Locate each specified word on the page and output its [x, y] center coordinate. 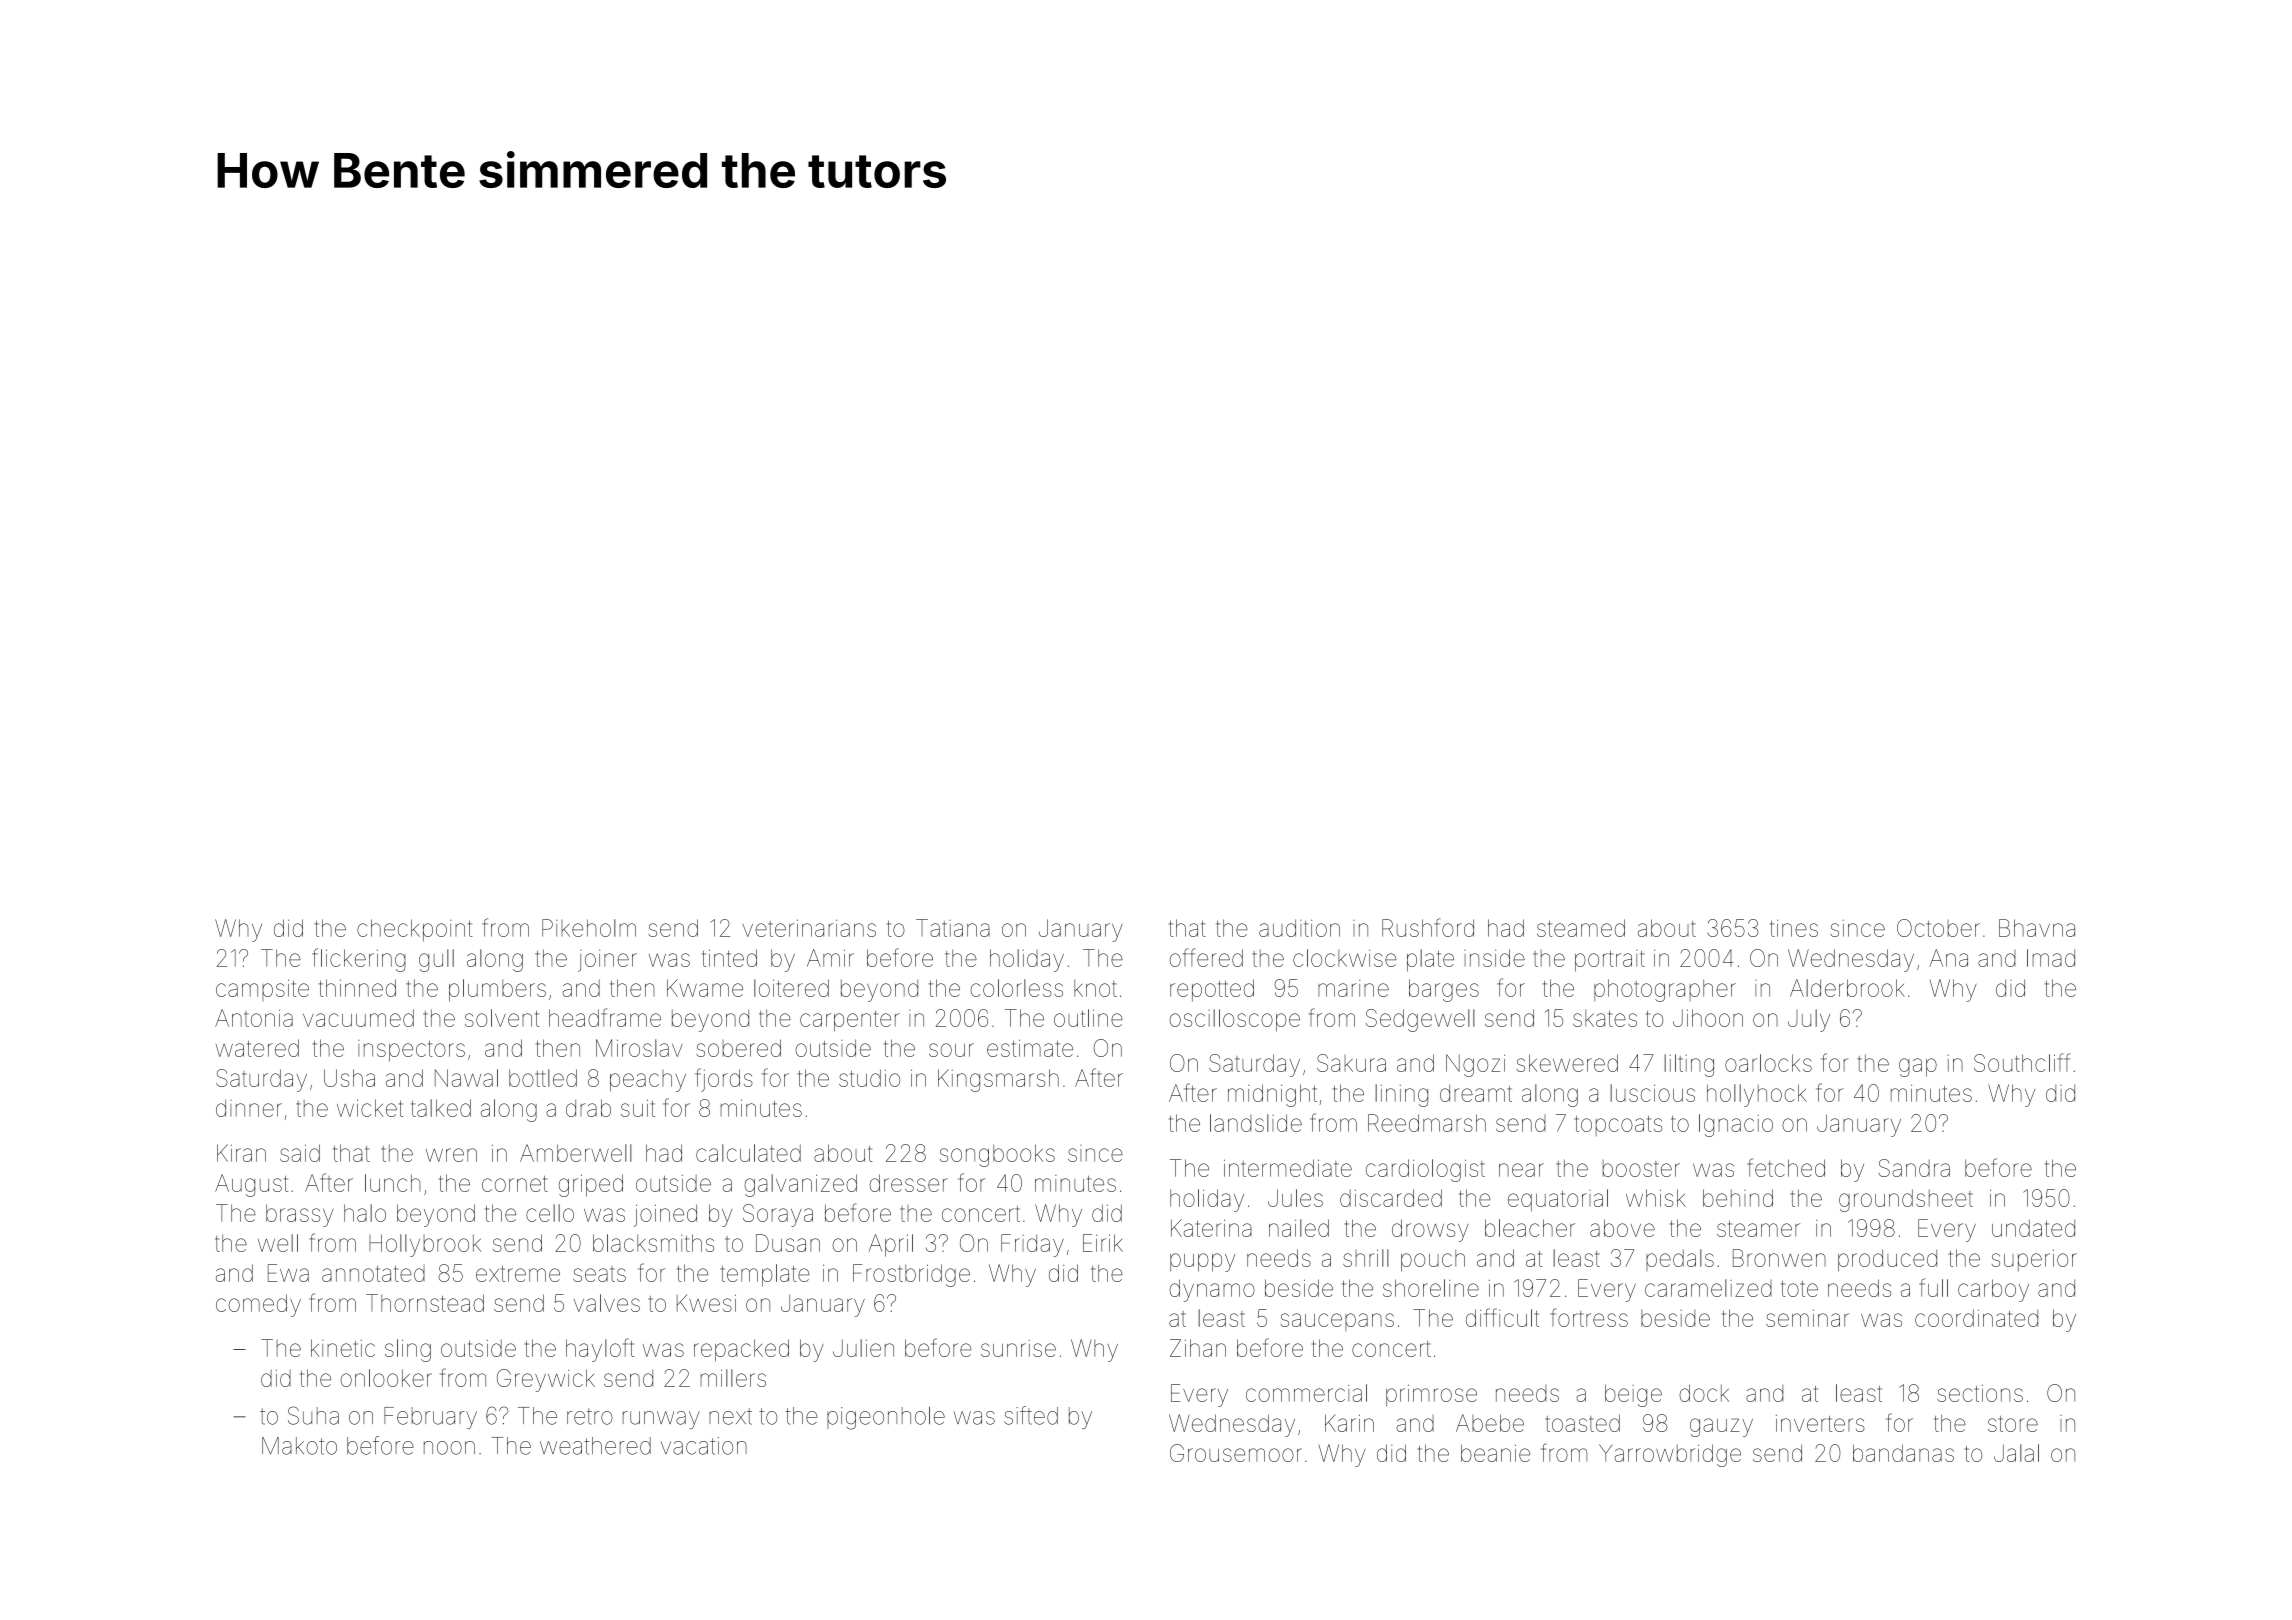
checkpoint [415, 930]
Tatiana [953, 928]
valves [607, 1303]
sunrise [1018, 1348]
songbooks [997, 1155]
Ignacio [1736, 1125]
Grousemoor [1236, 1453]
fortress [1589, 1317]
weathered [595, 1446]
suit [638, 1108]
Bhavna [2037, 928]
